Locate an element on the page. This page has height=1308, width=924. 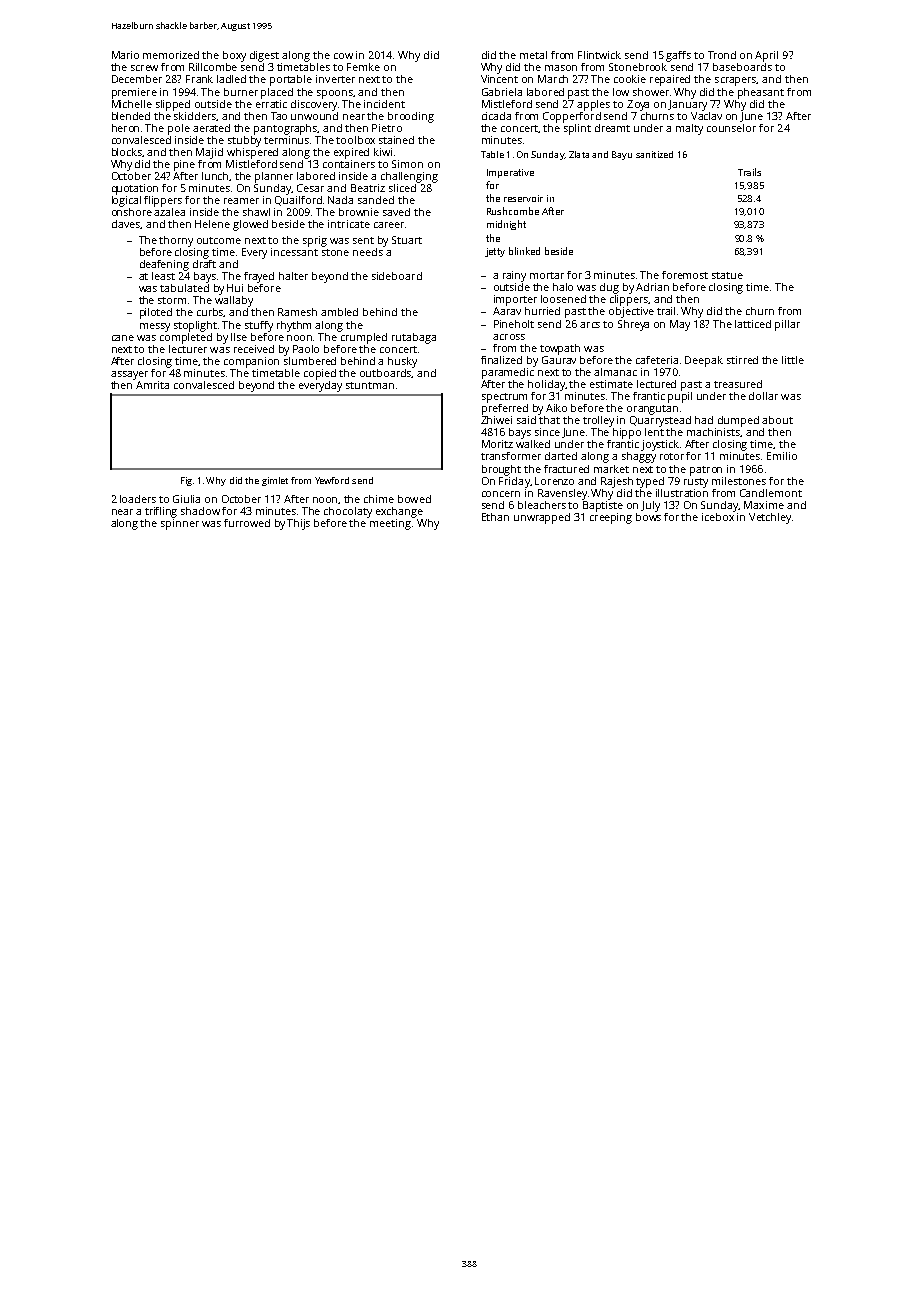
Trond is located at coordinates (722, 55).
